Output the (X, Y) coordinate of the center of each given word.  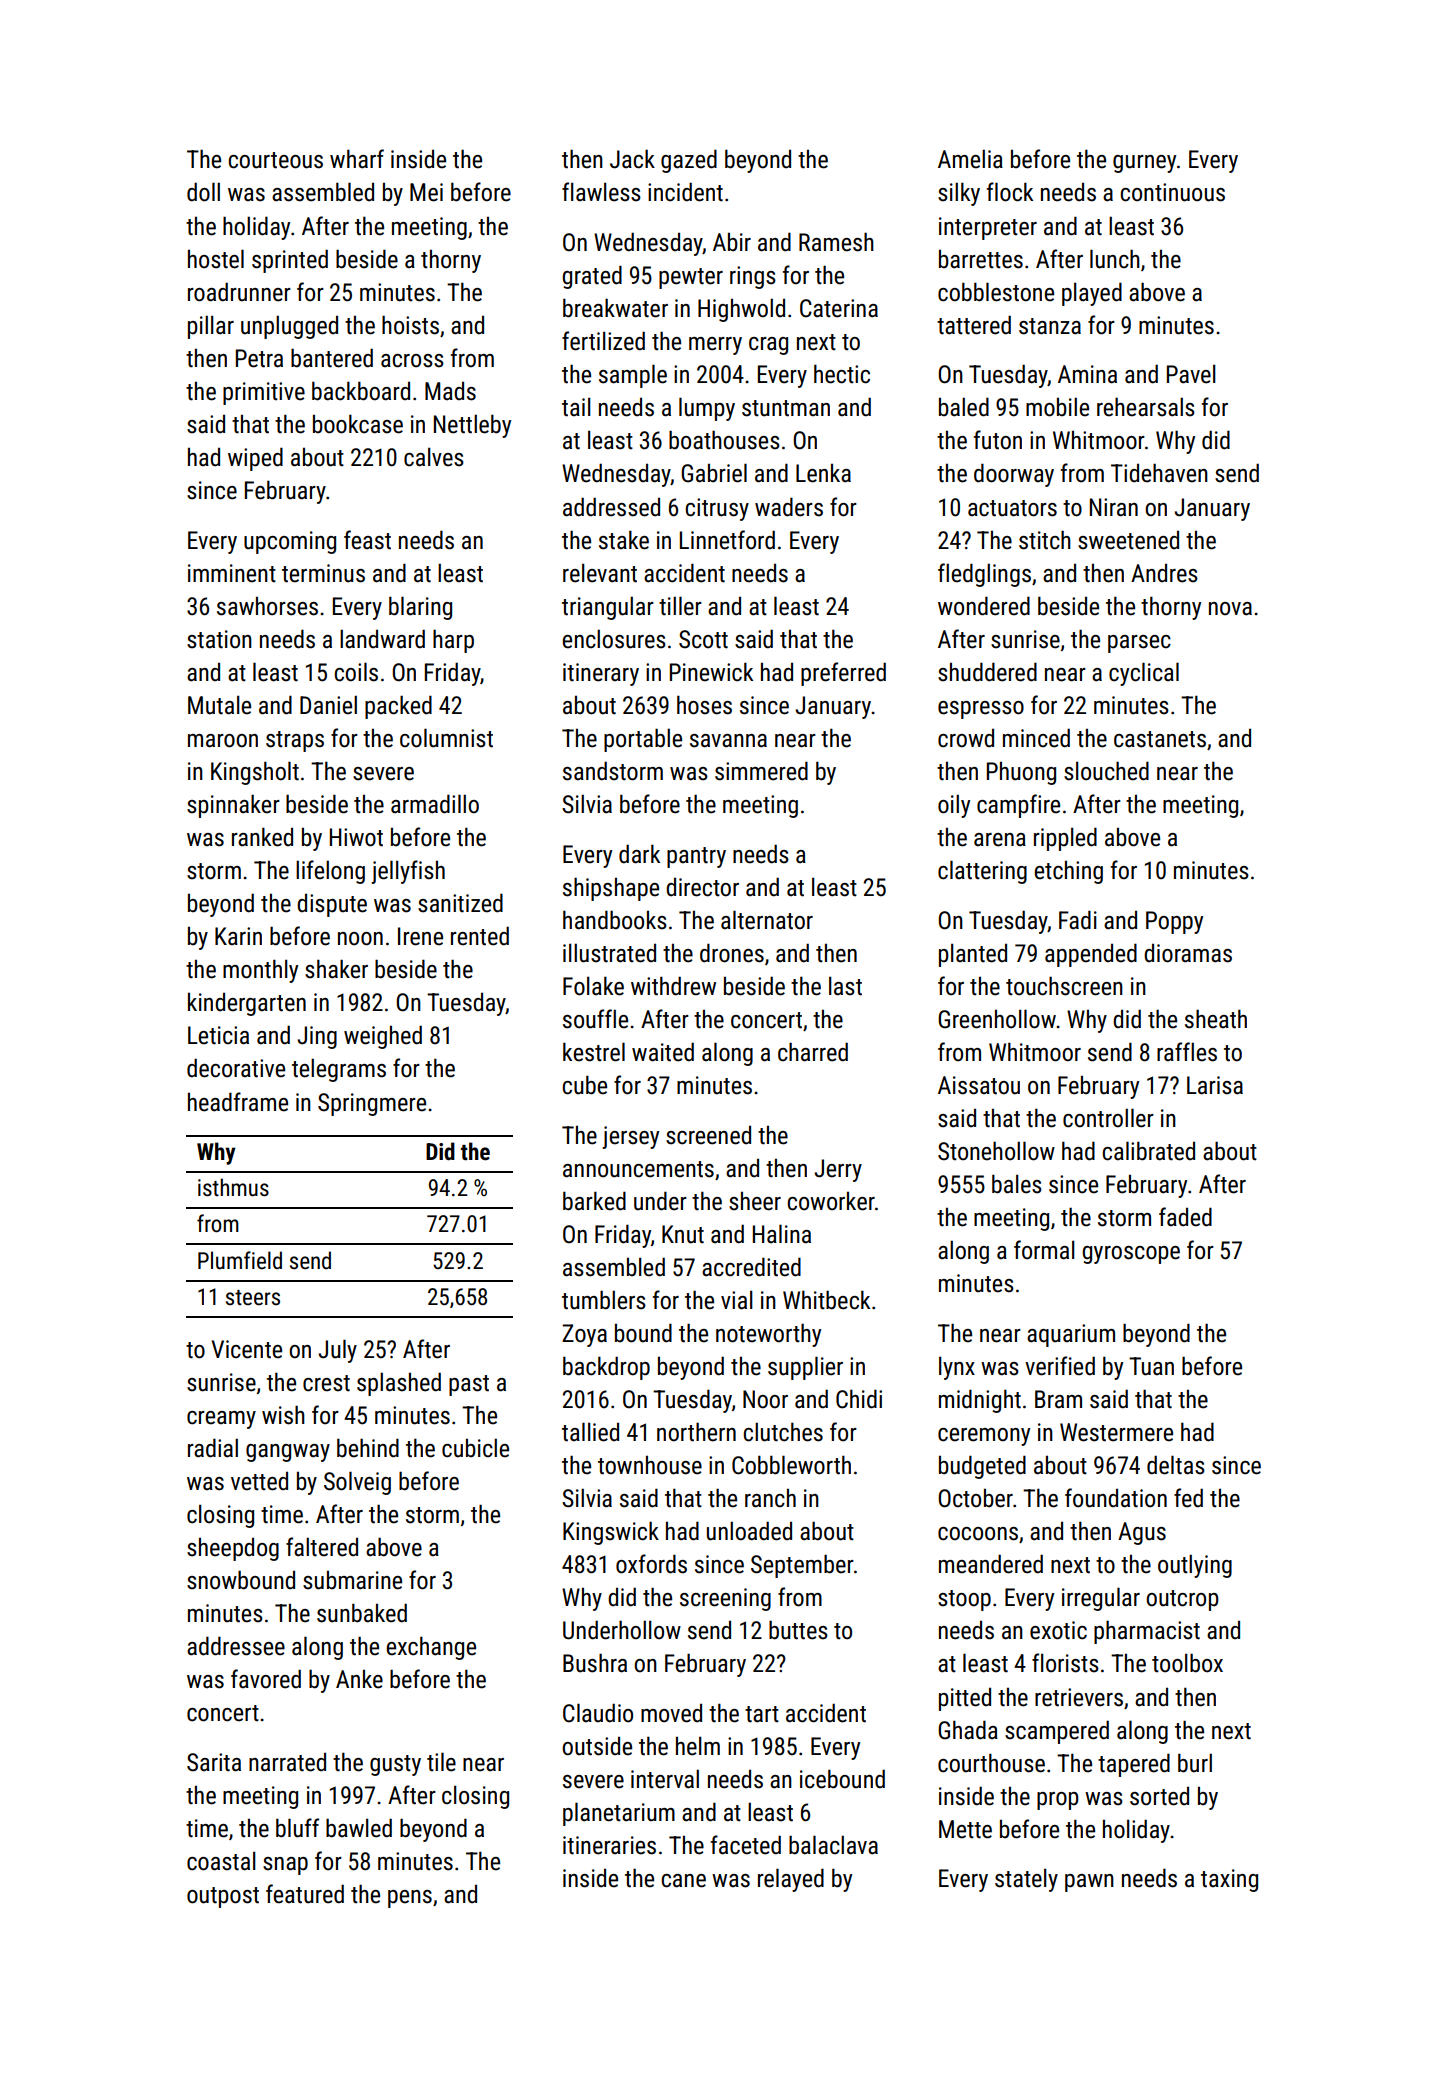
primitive (264, 393)
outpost (223, 1897)
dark (639, 854)
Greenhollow (997, 1019)
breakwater (615, 308)
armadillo (435, 804)
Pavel (1191, 374)
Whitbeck (826, 1300)
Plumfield (240, 1260)
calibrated (1148, 1151)
